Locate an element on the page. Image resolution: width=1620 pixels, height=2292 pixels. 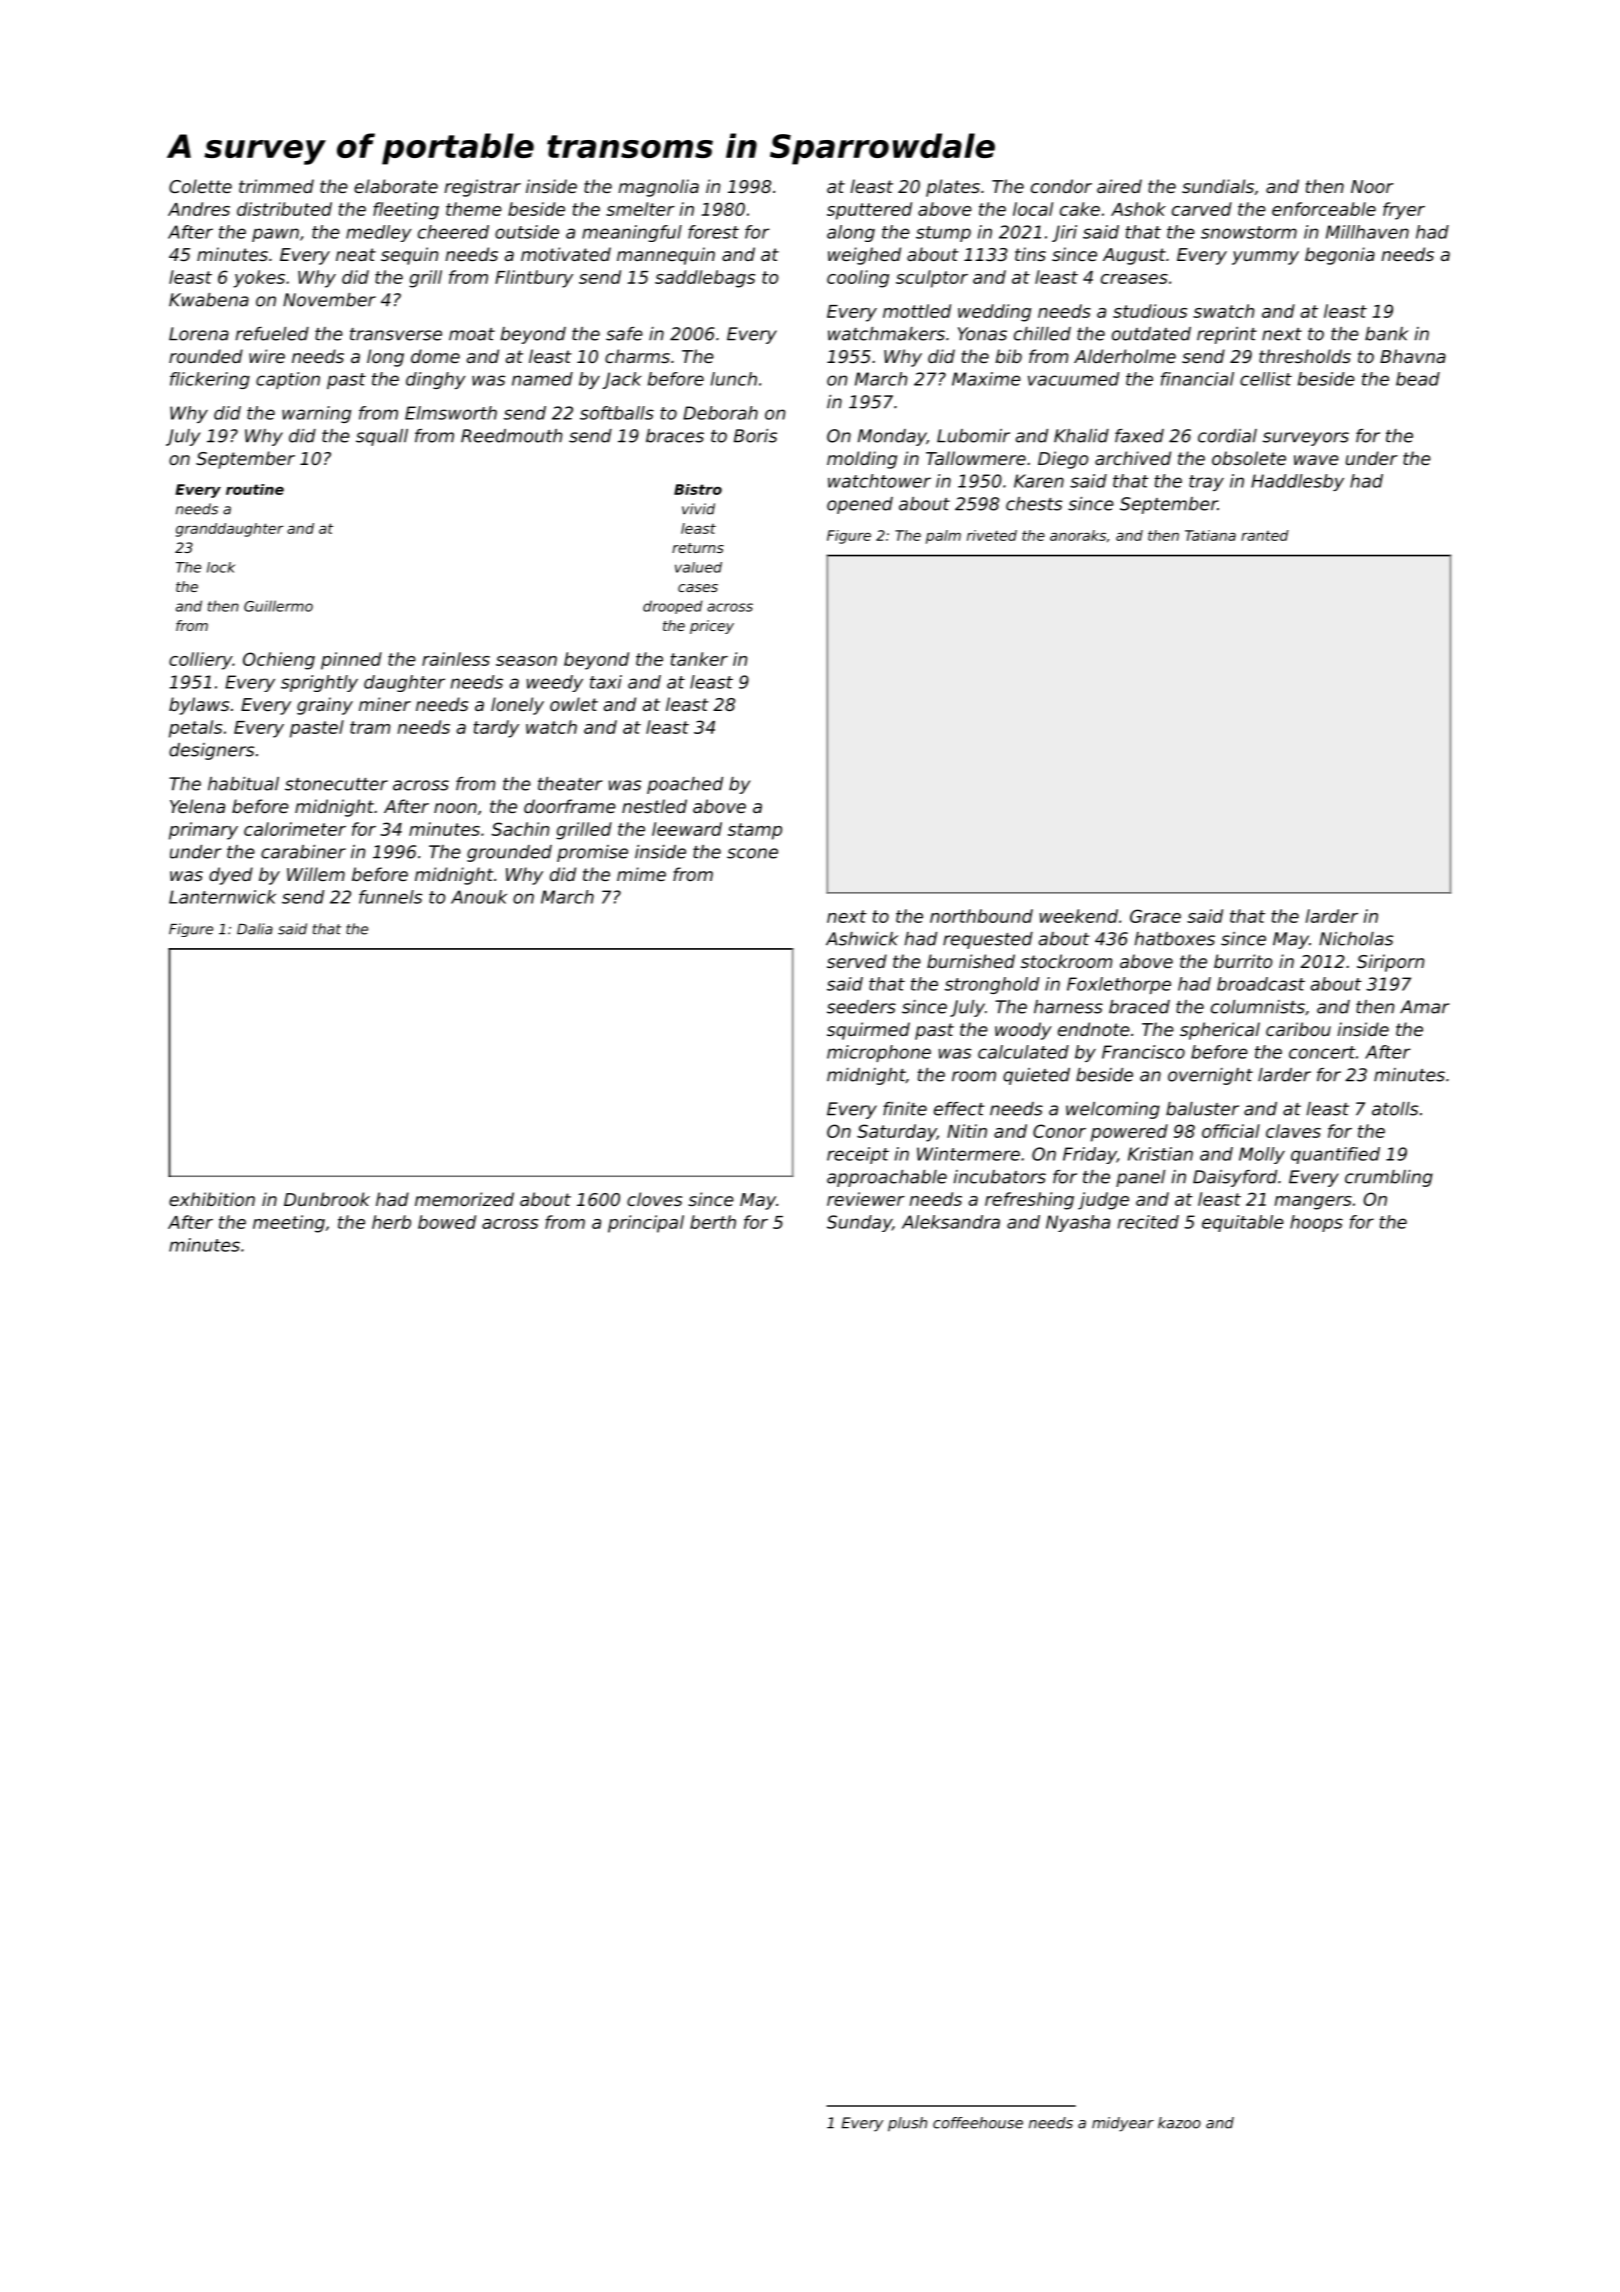
principal is located at coordinates (646, 1224).
